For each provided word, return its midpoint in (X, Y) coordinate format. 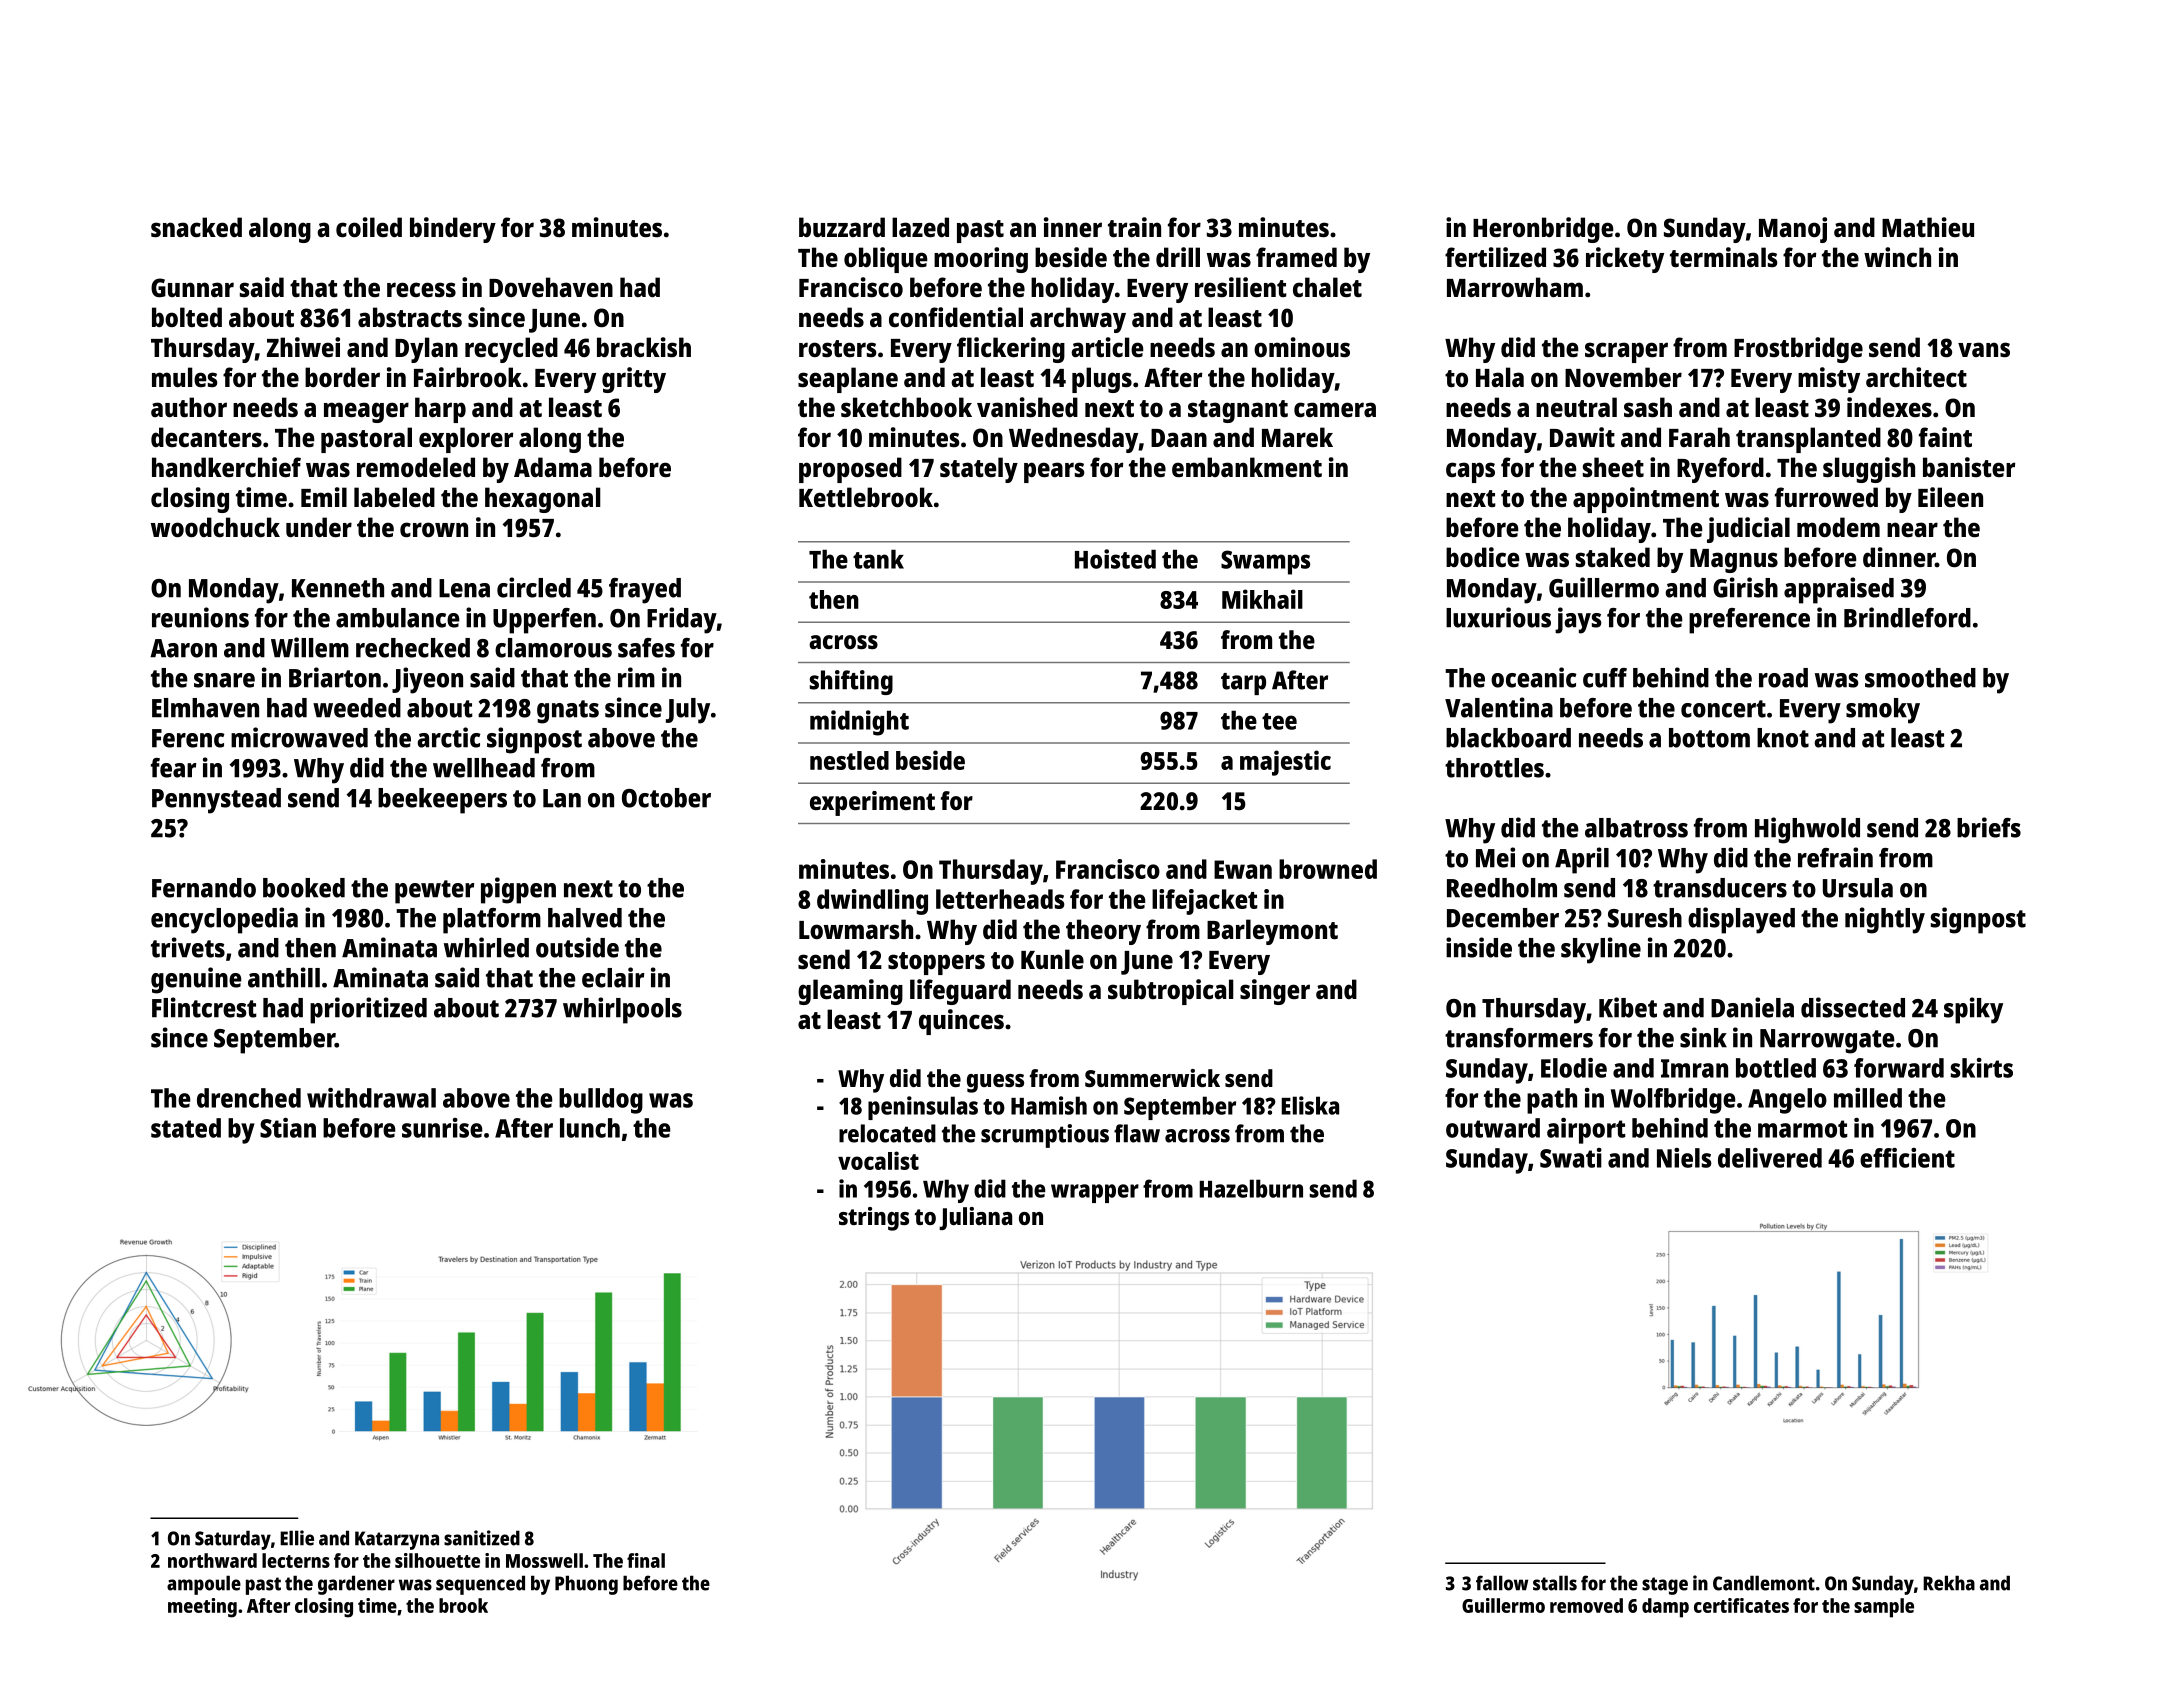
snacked (196, 227)
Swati (1571, 1158)
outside (577, 947)
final (646, 1560)
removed (1586, 1605)
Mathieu (1928, 227)
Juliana (975, 1218)
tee (1279, 721)
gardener (356, 1585)
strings (874, 1219)
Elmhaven (205, 708)
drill (1178, 257)
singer (1275, 992)
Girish (1745, 587)
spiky (1973, 1010)
